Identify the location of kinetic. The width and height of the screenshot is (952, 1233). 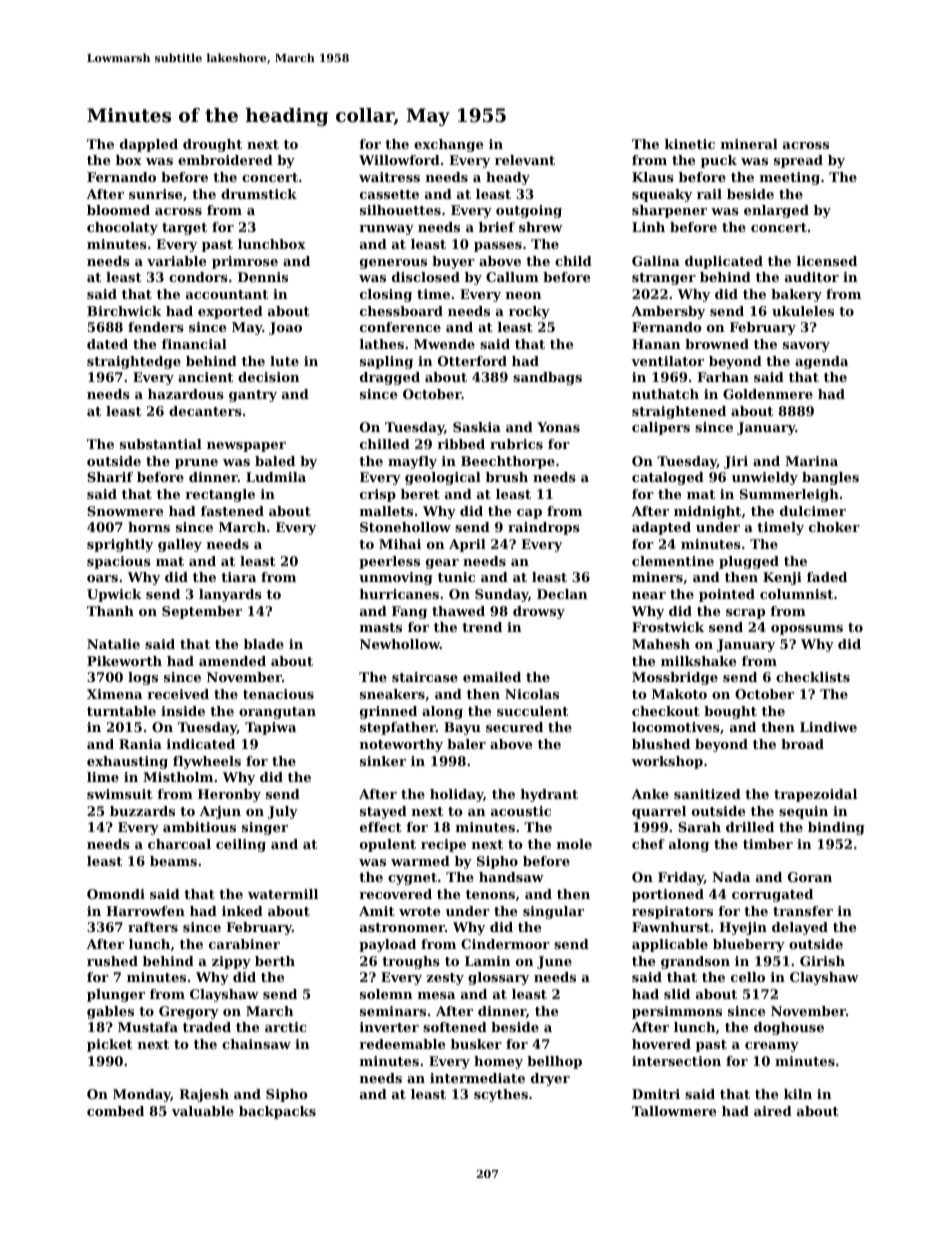
(690, 144).
